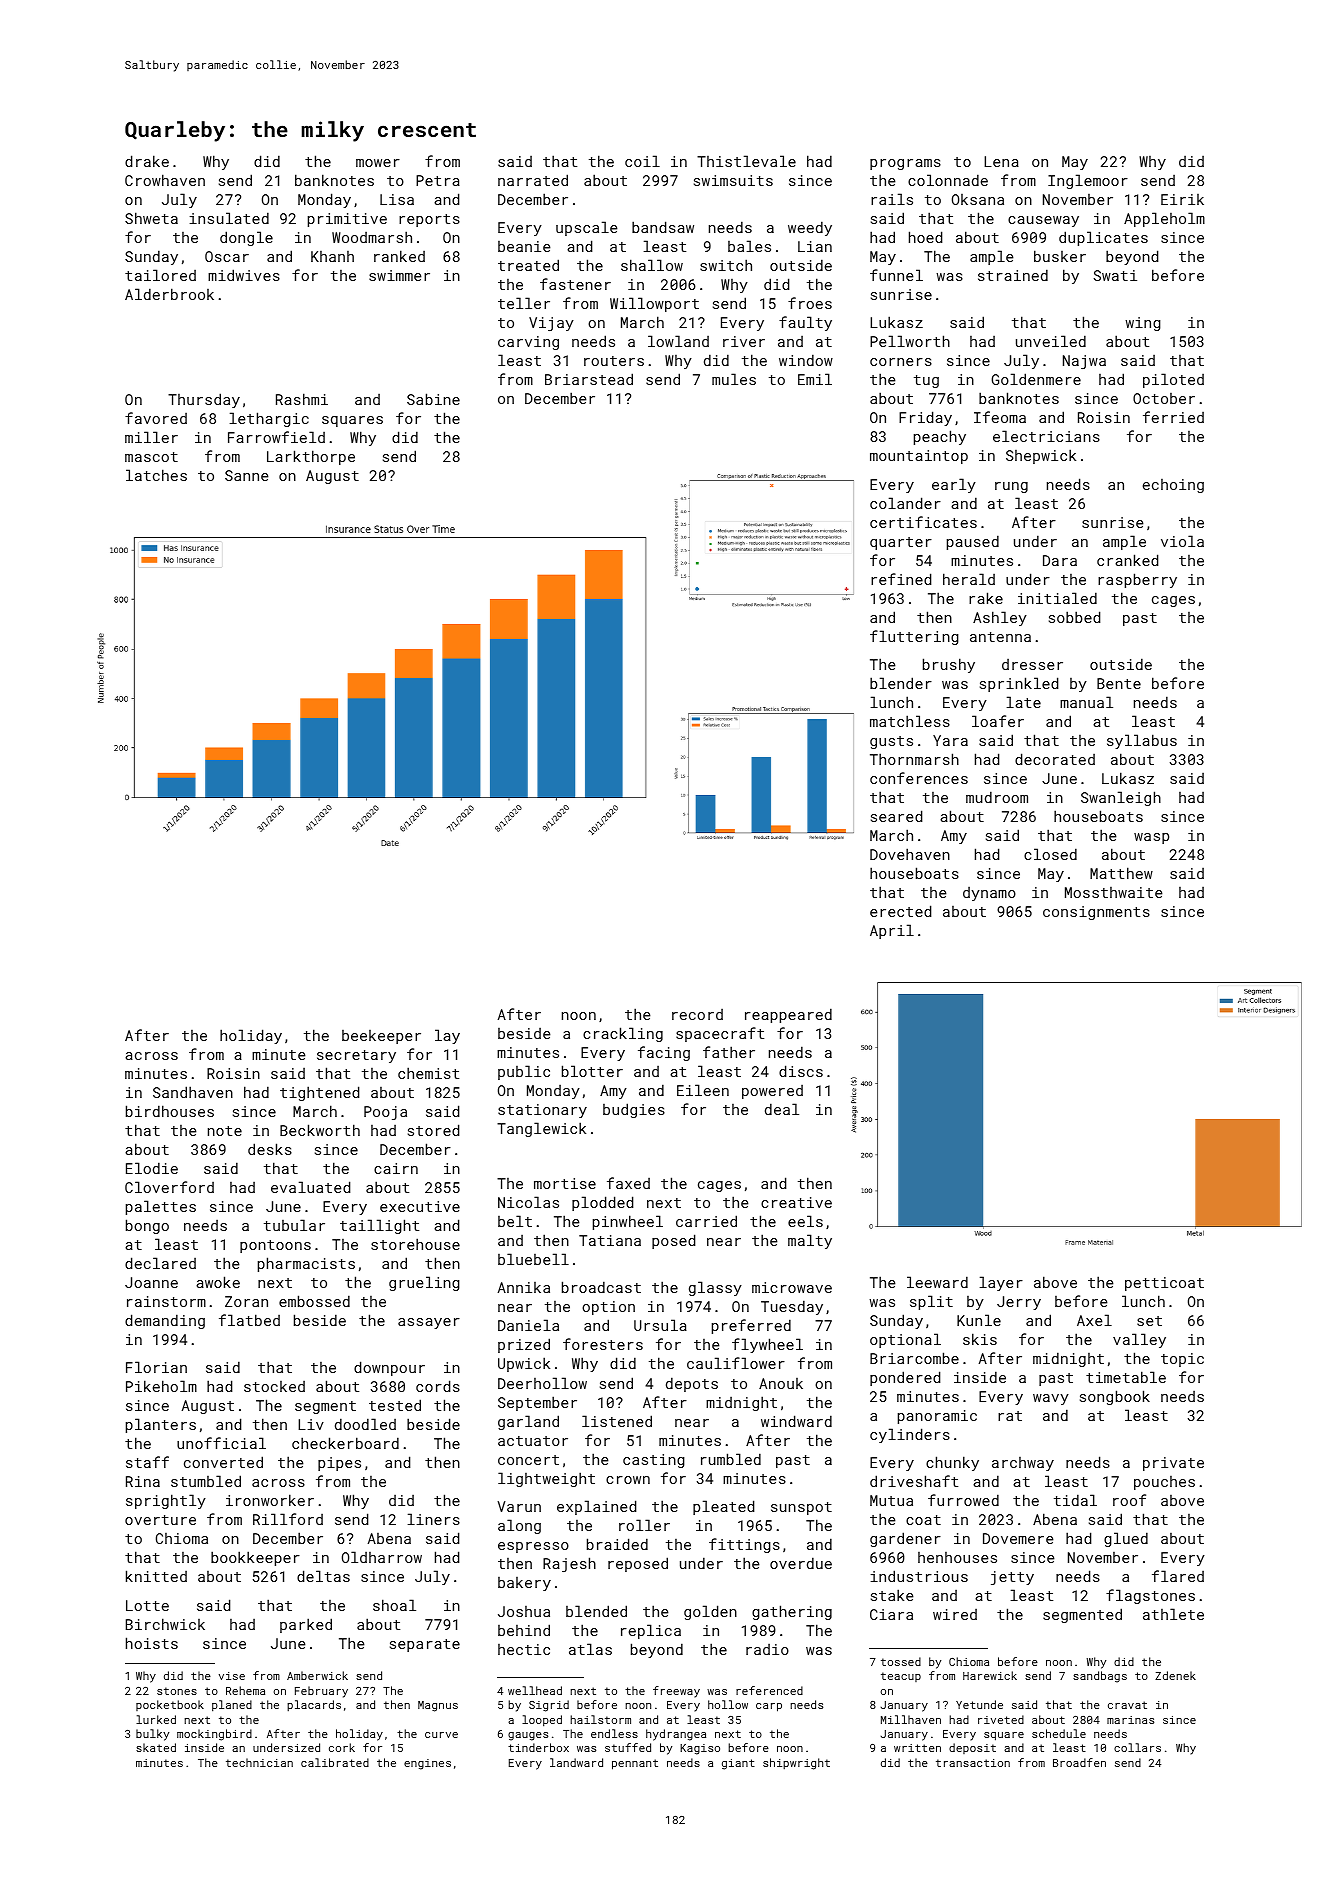  What do you see at coordinates (642, 161) in the document?
I see `coil` at bounding box center [642, 161].
